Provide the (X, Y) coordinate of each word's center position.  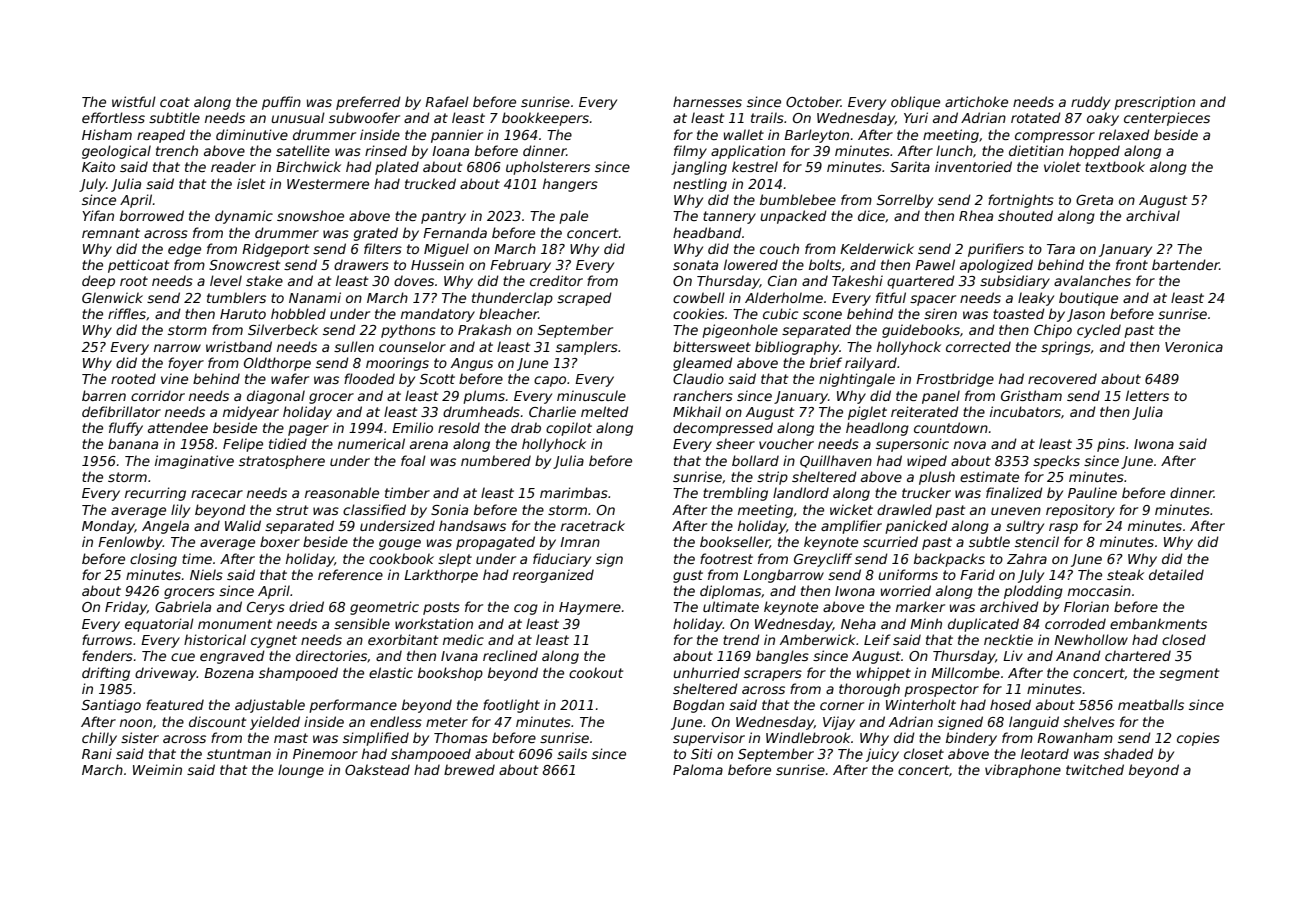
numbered (496, 460)
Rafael (447, 101)
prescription (1154, 103)
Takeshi (857, 280)
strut (292, 510)
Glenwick (112, 297)
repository (1080, 511)
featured (175, 704)
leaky (1036, 299)
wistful (134, 101)
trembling (735, 494)
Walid (243, 525)
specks (1056, 462)
